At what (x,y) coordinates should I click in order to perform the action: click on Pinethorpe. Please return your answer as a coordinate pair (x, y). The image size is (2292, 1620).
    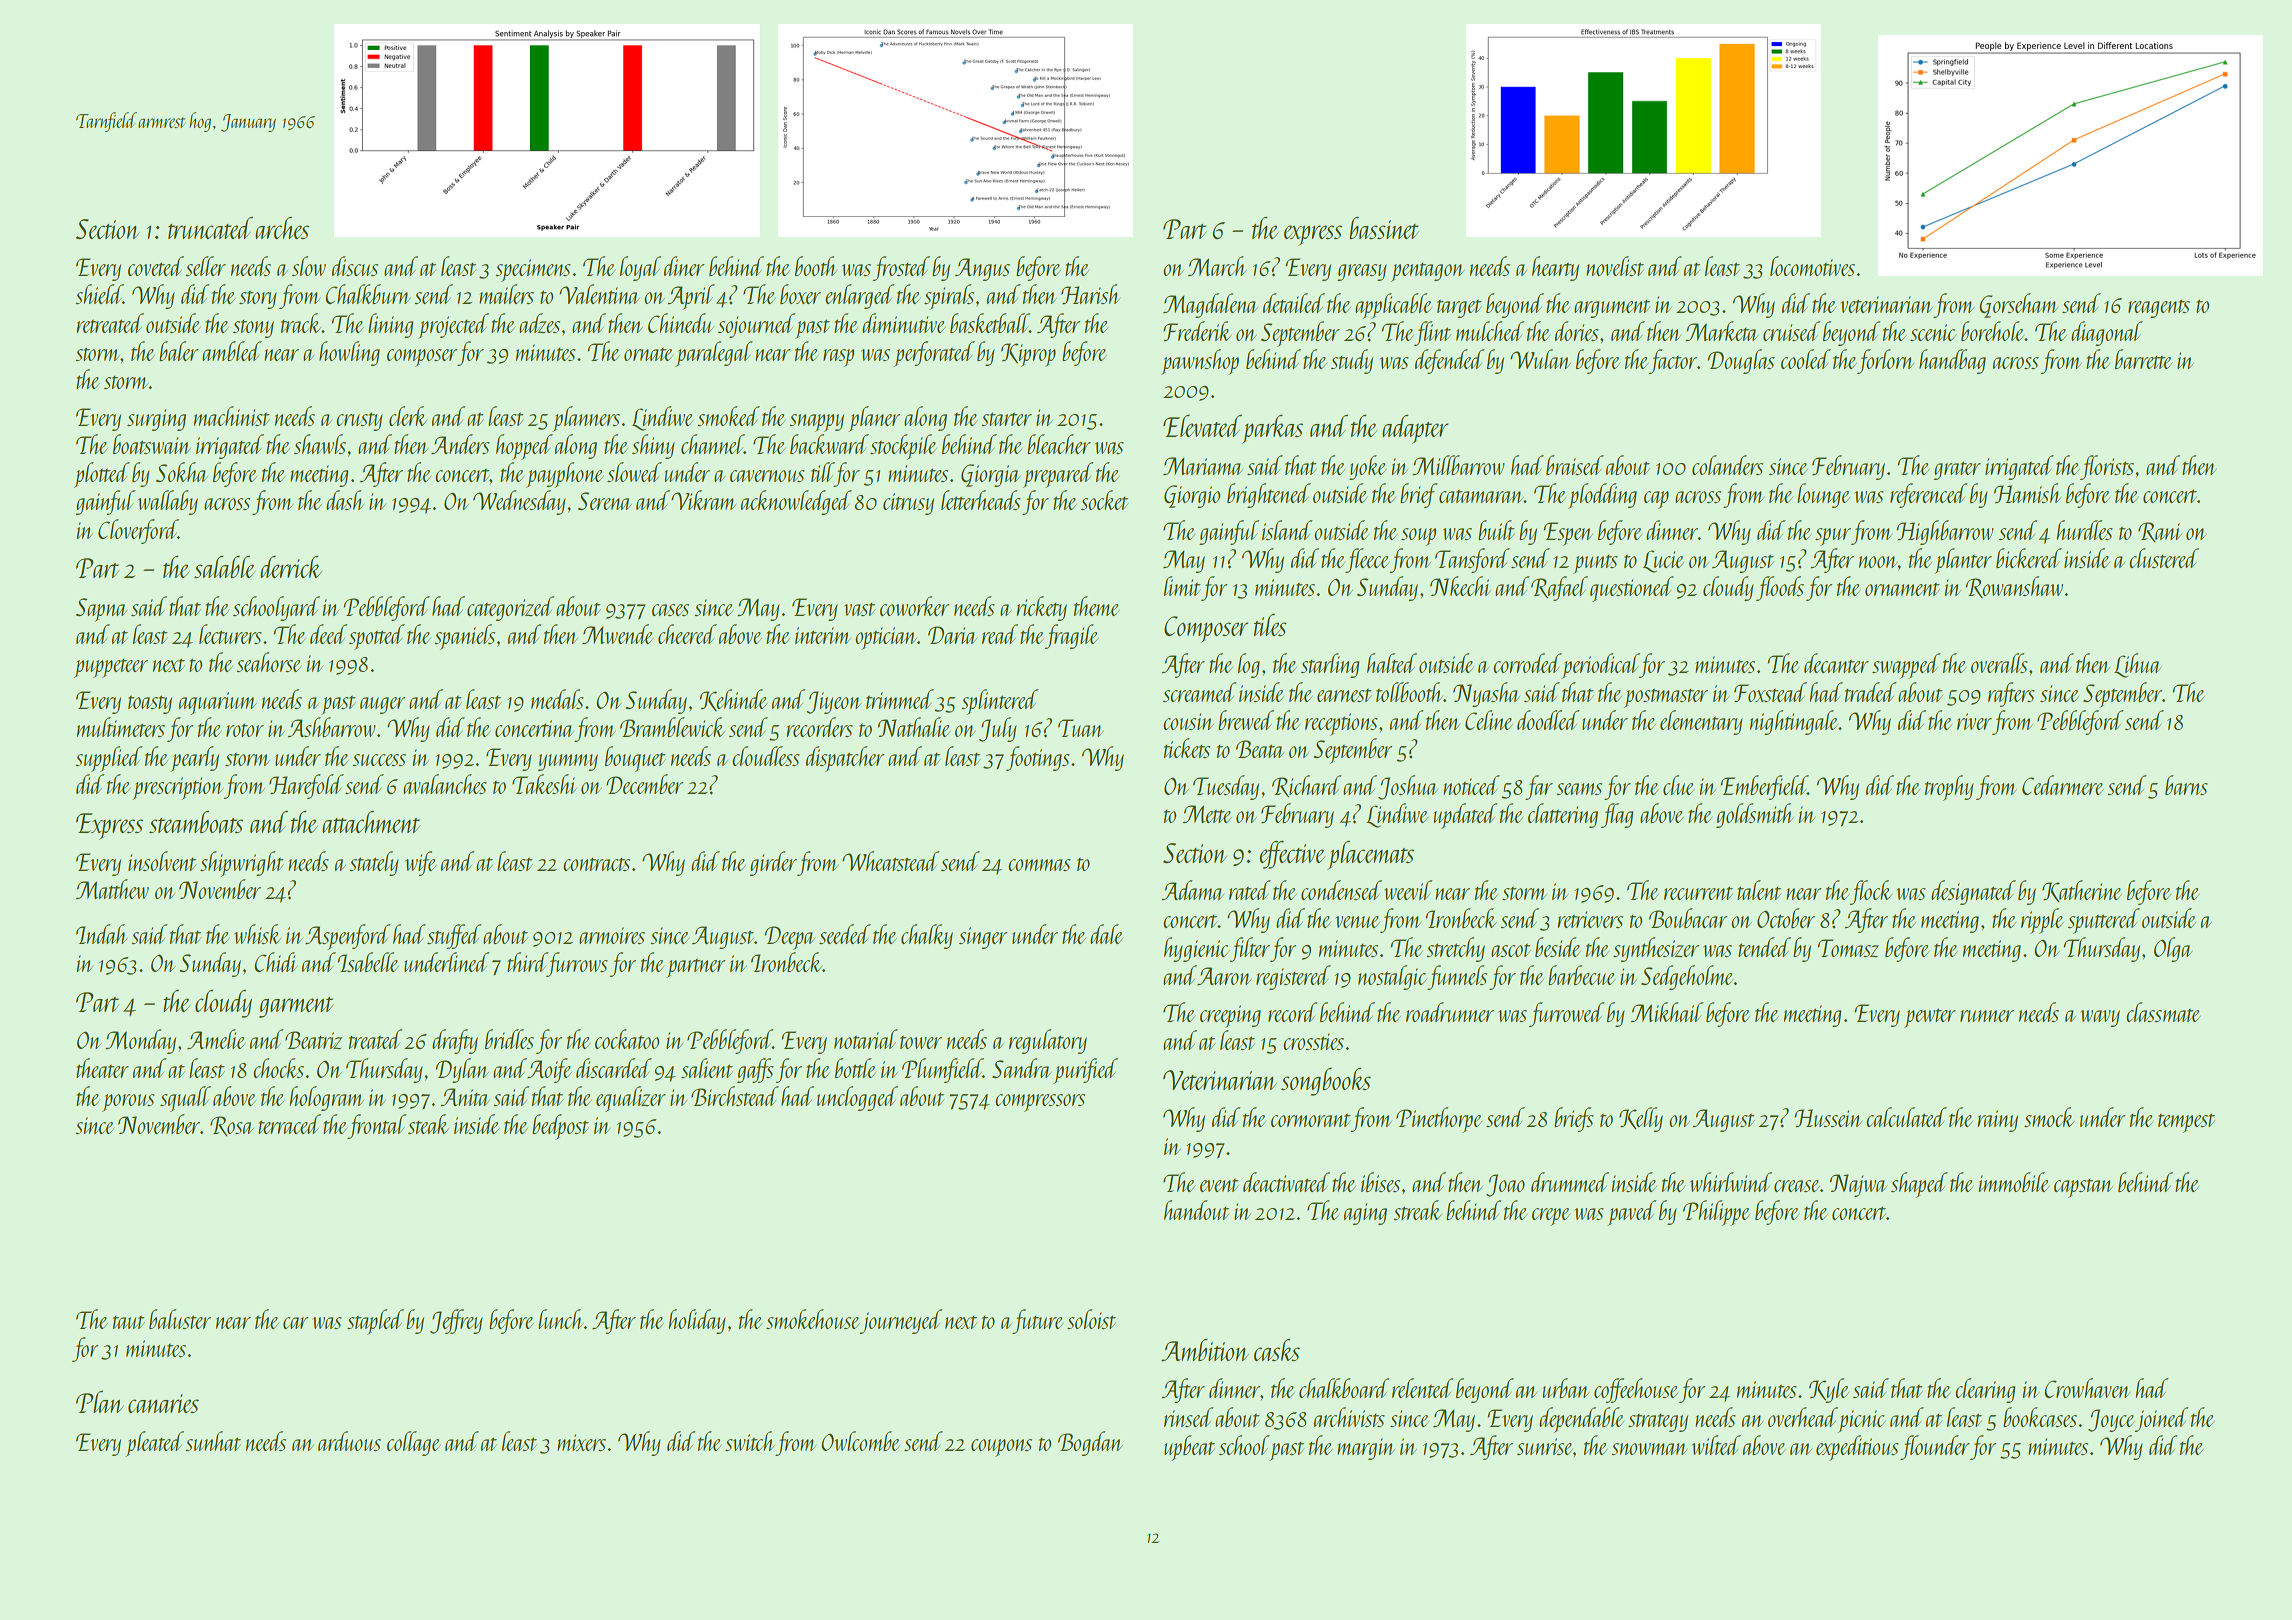
    Looking at the image, I should click on (1439, 1120).
